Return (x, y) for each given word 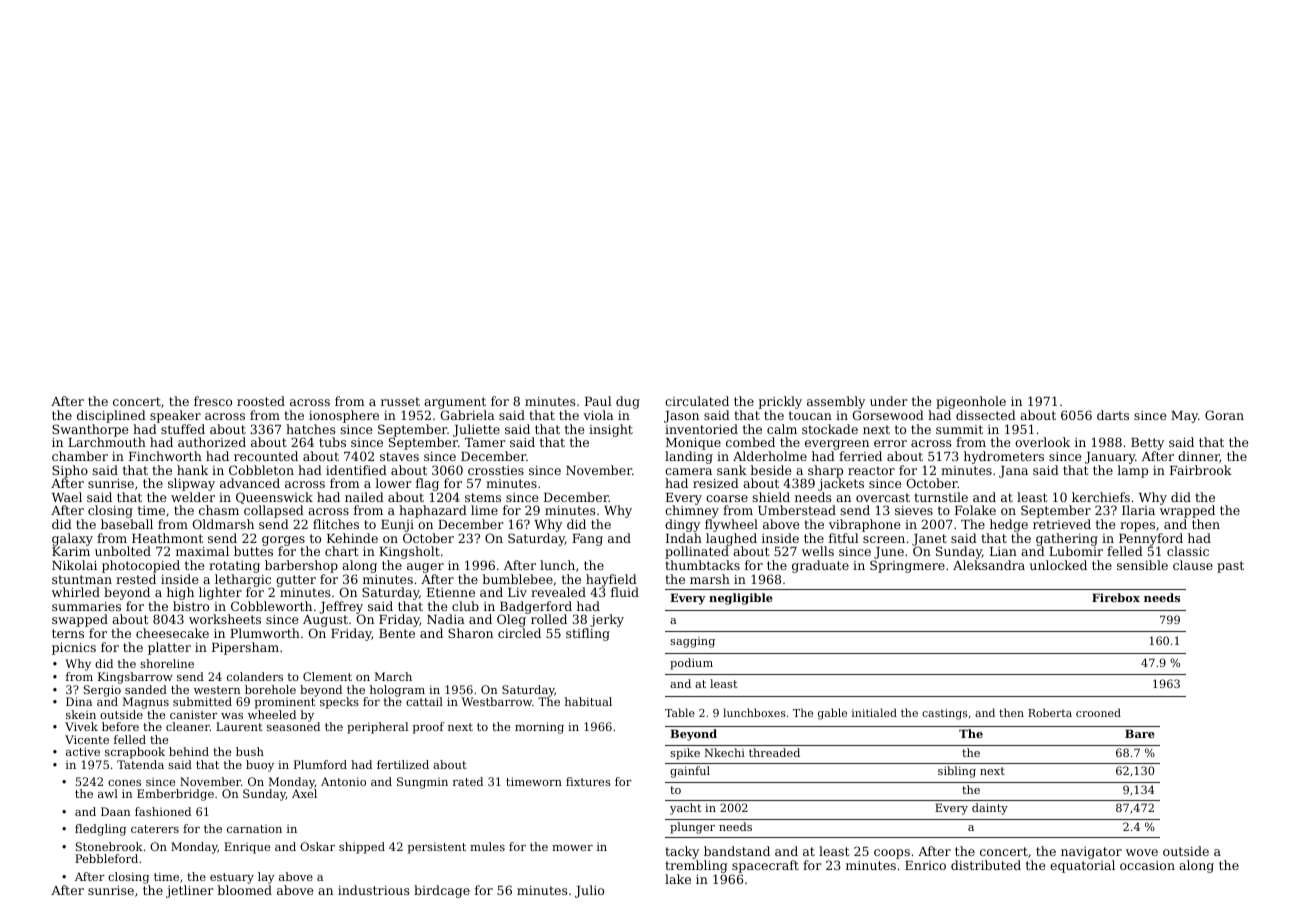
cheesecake (172, 633)
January (1110, 458)
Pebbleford (106, 858)
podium (691, 664)
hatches (311, 429)
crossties (496, 470)
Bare (1140, 733)
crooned (1098, 712)
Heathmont (167, 538)
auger (425, 568)
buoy (260, 766)
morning (539, 728)
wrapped (1187, 512)
